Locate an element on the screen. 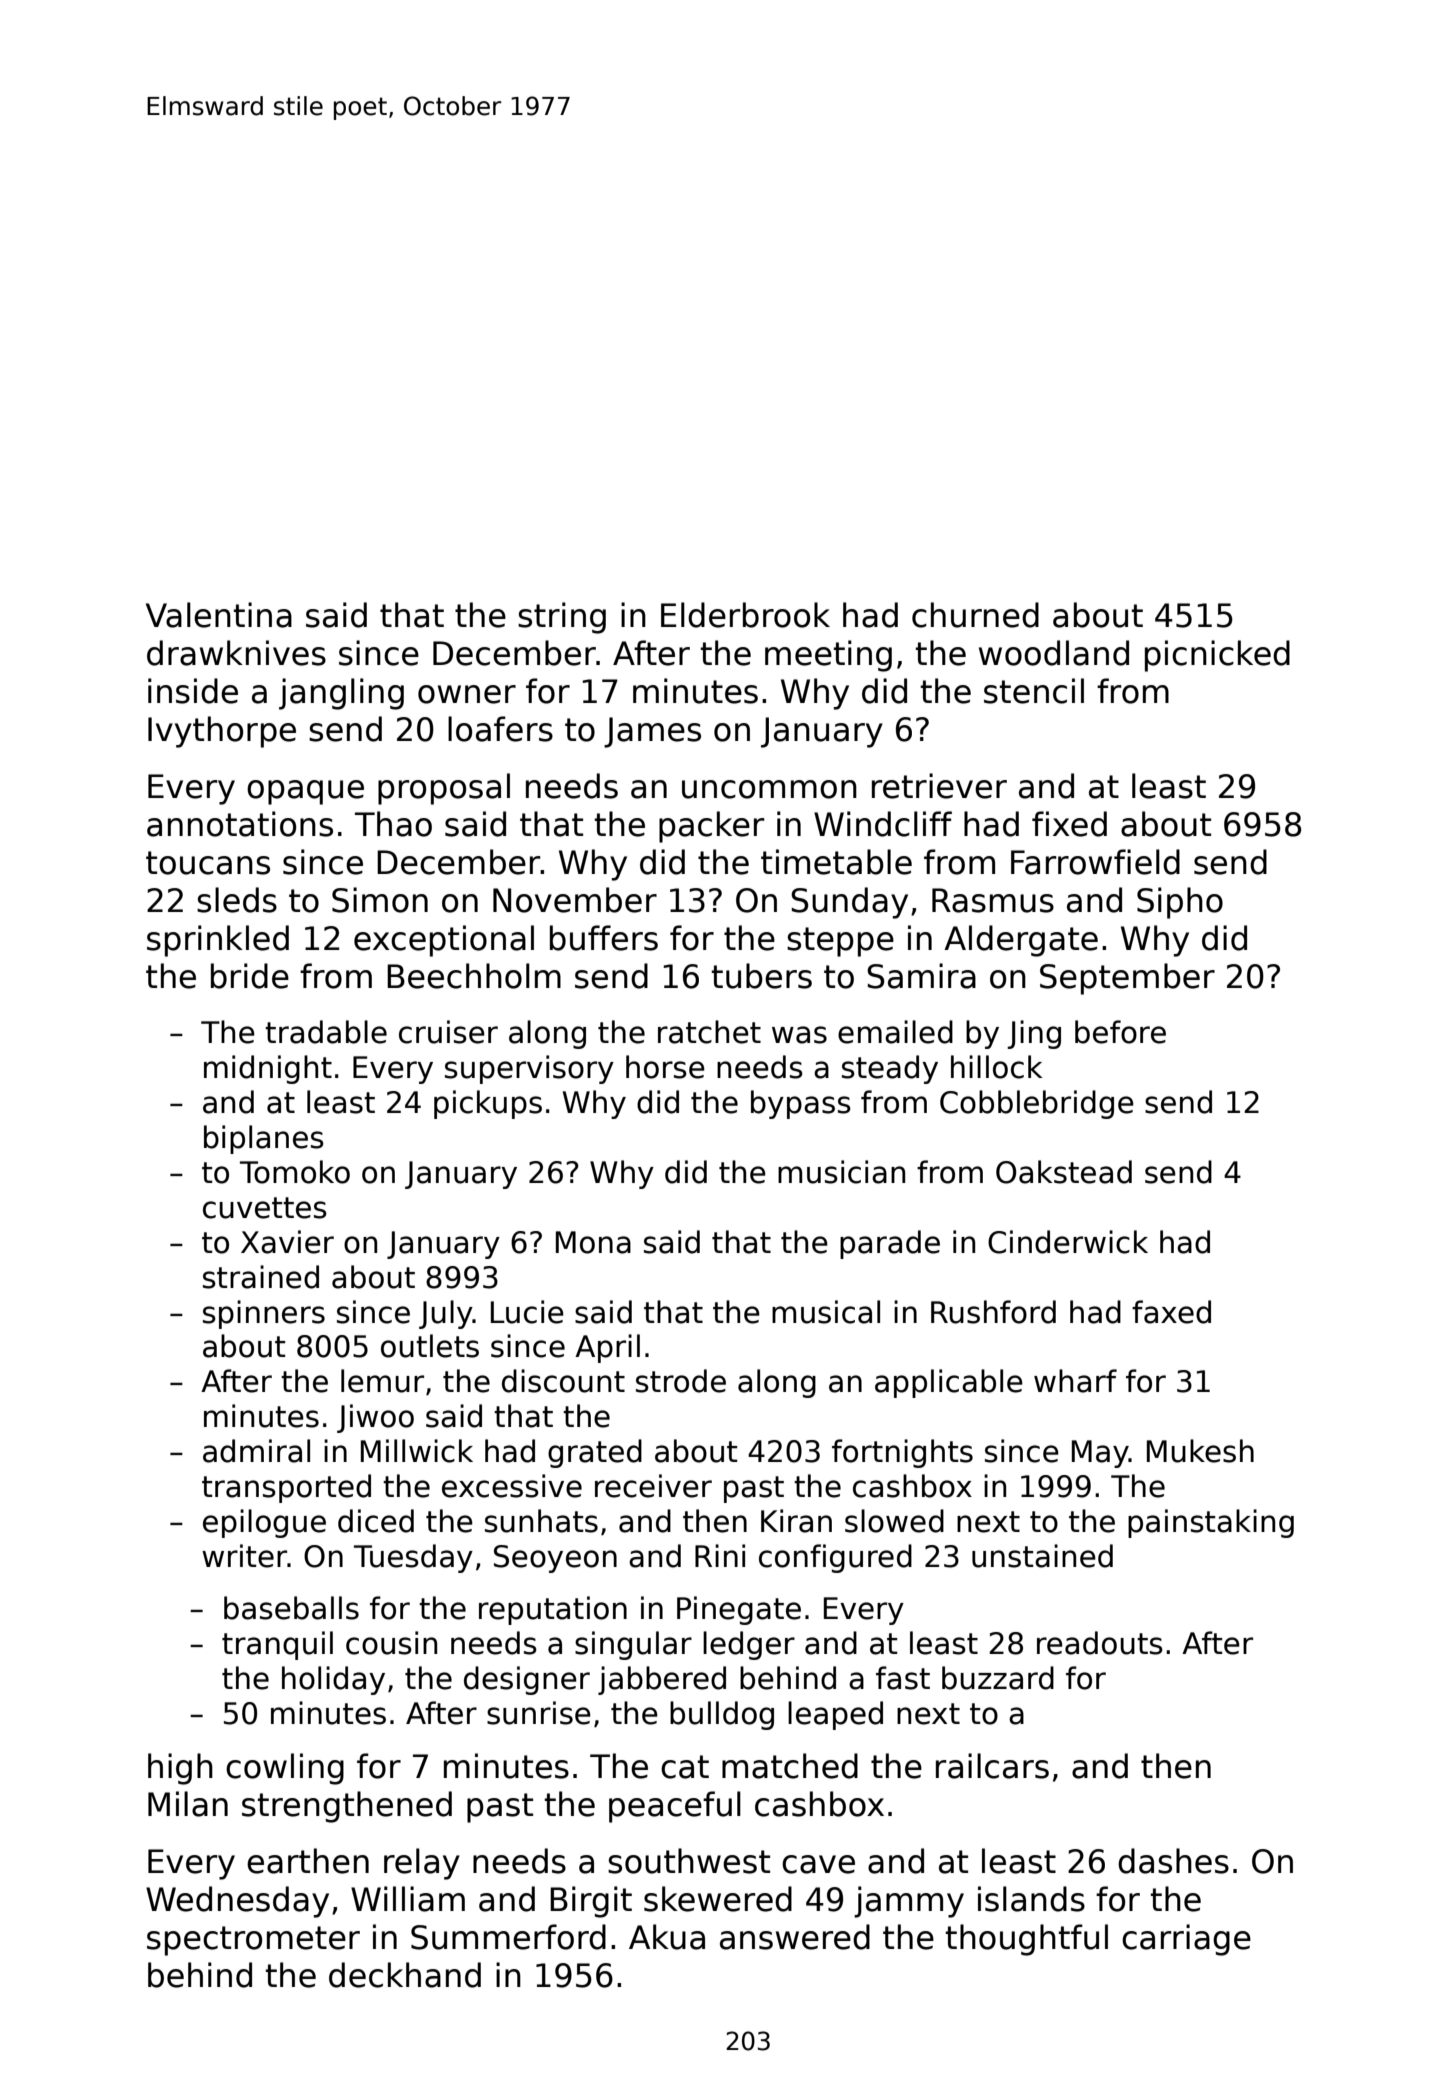 This screenshot has width=1450, height=2100. Wednesday is located at coordinates (237, 1902).
